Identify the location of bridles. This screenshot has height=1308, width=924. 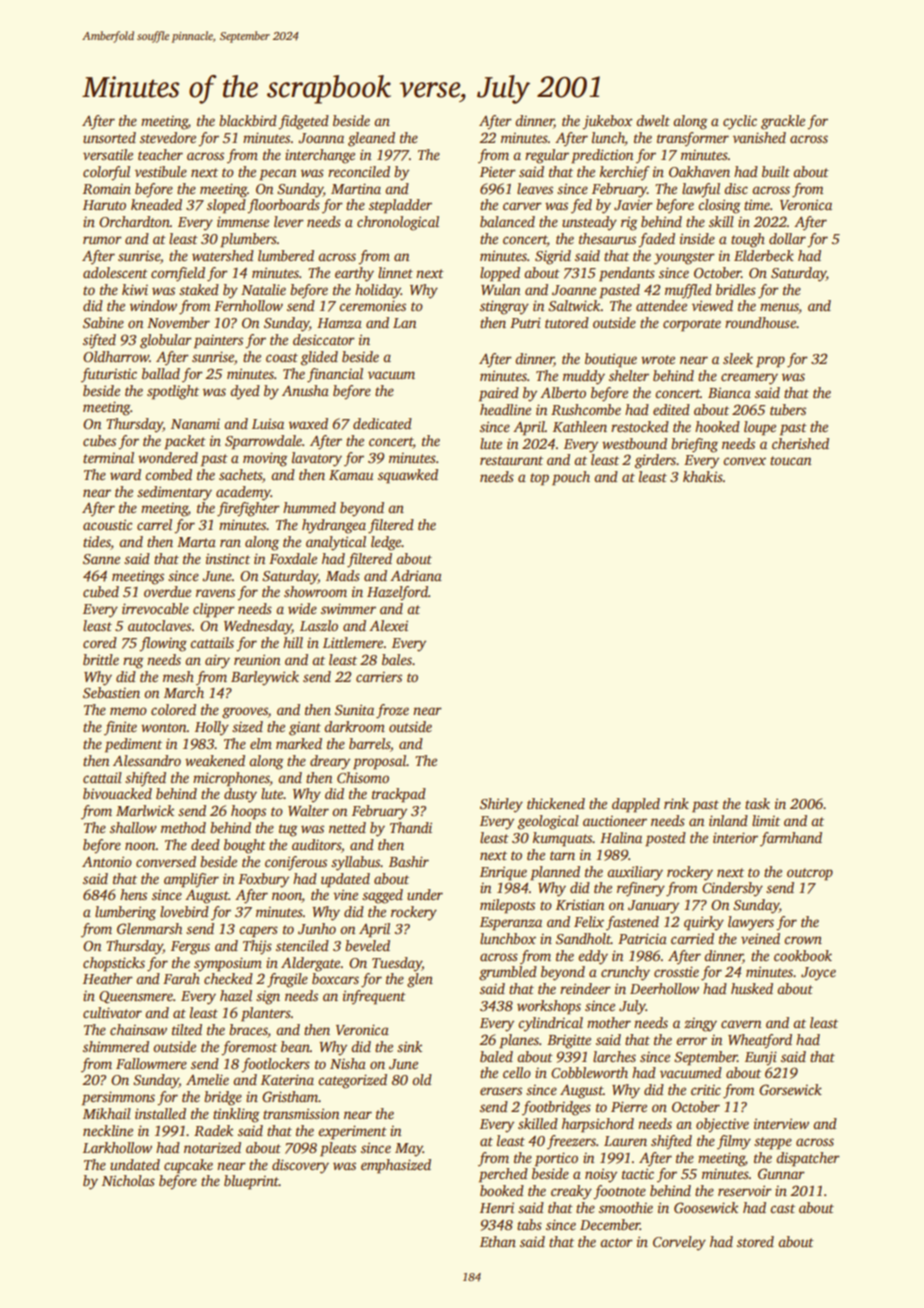
(736, 289).
